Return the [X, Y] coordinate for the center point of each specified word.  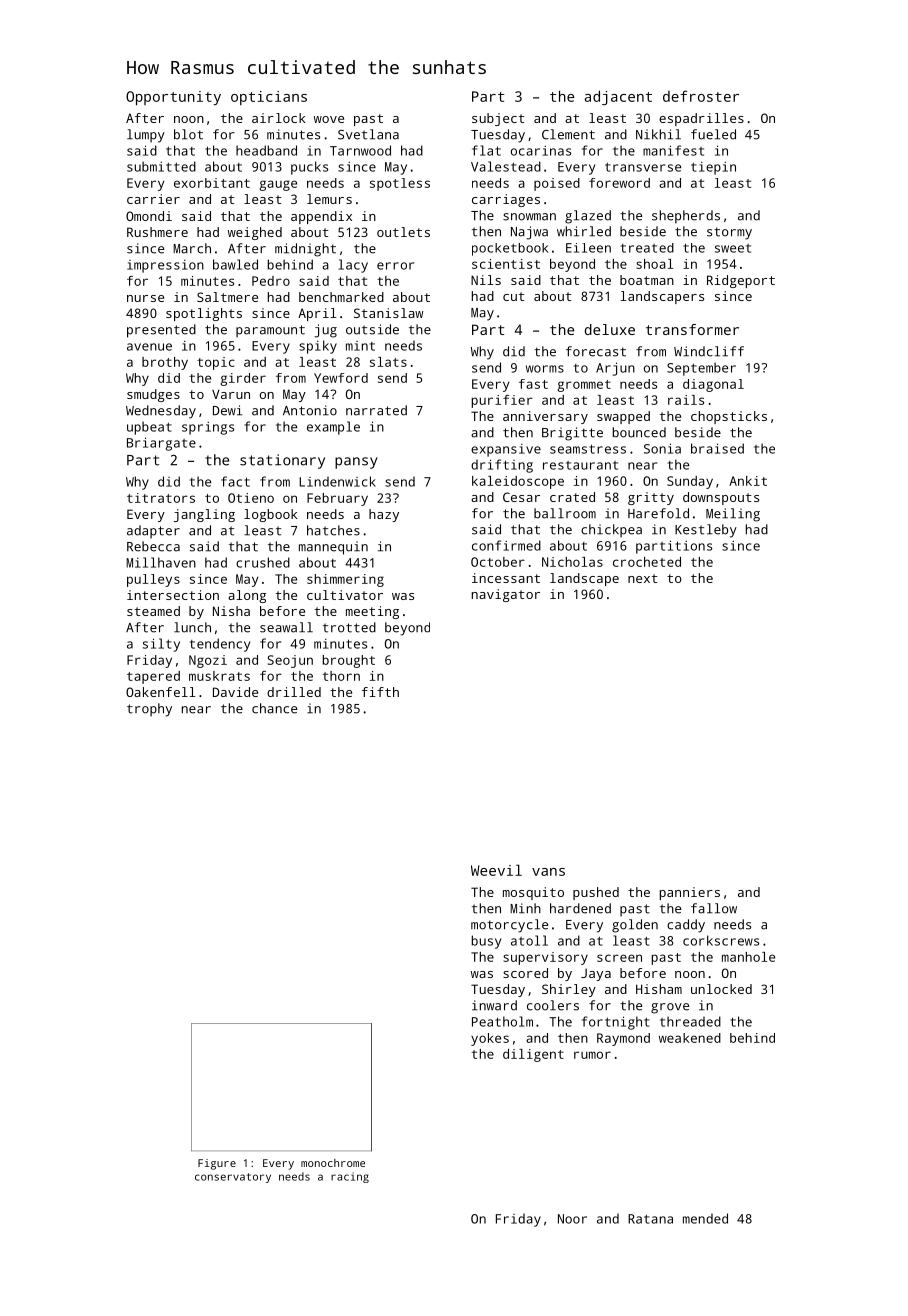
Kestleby [706, 531]
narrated [376, 410]
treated [647, 248]
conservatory [233, 1178]
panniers [689, 893]
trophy [149, 710]
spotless [400, 184]
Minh [525, 908]
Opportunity [173, 98]
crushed [263, 562]
